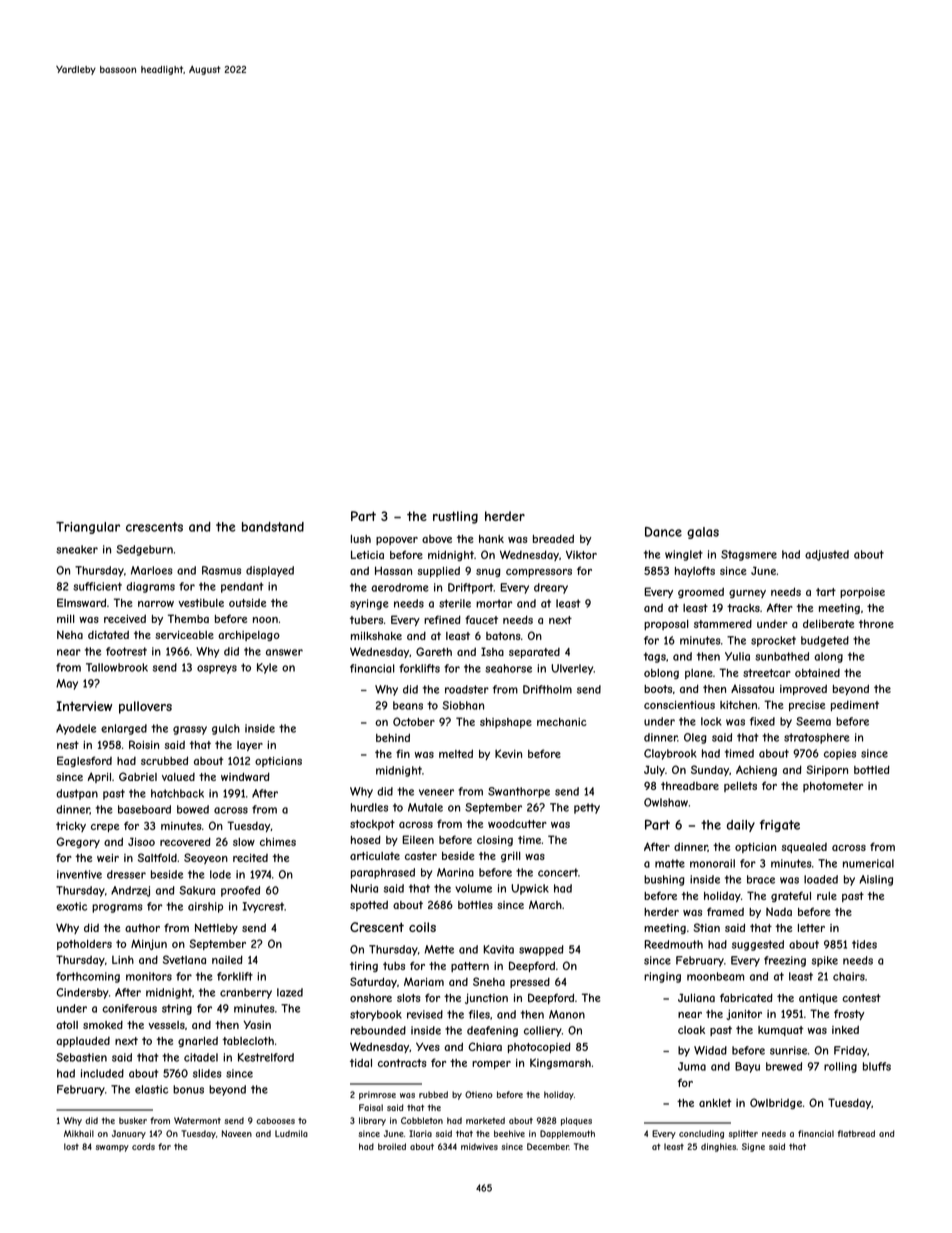  Describe the element at coordinates (503, 636) in the image. I see `batons` at that location.
